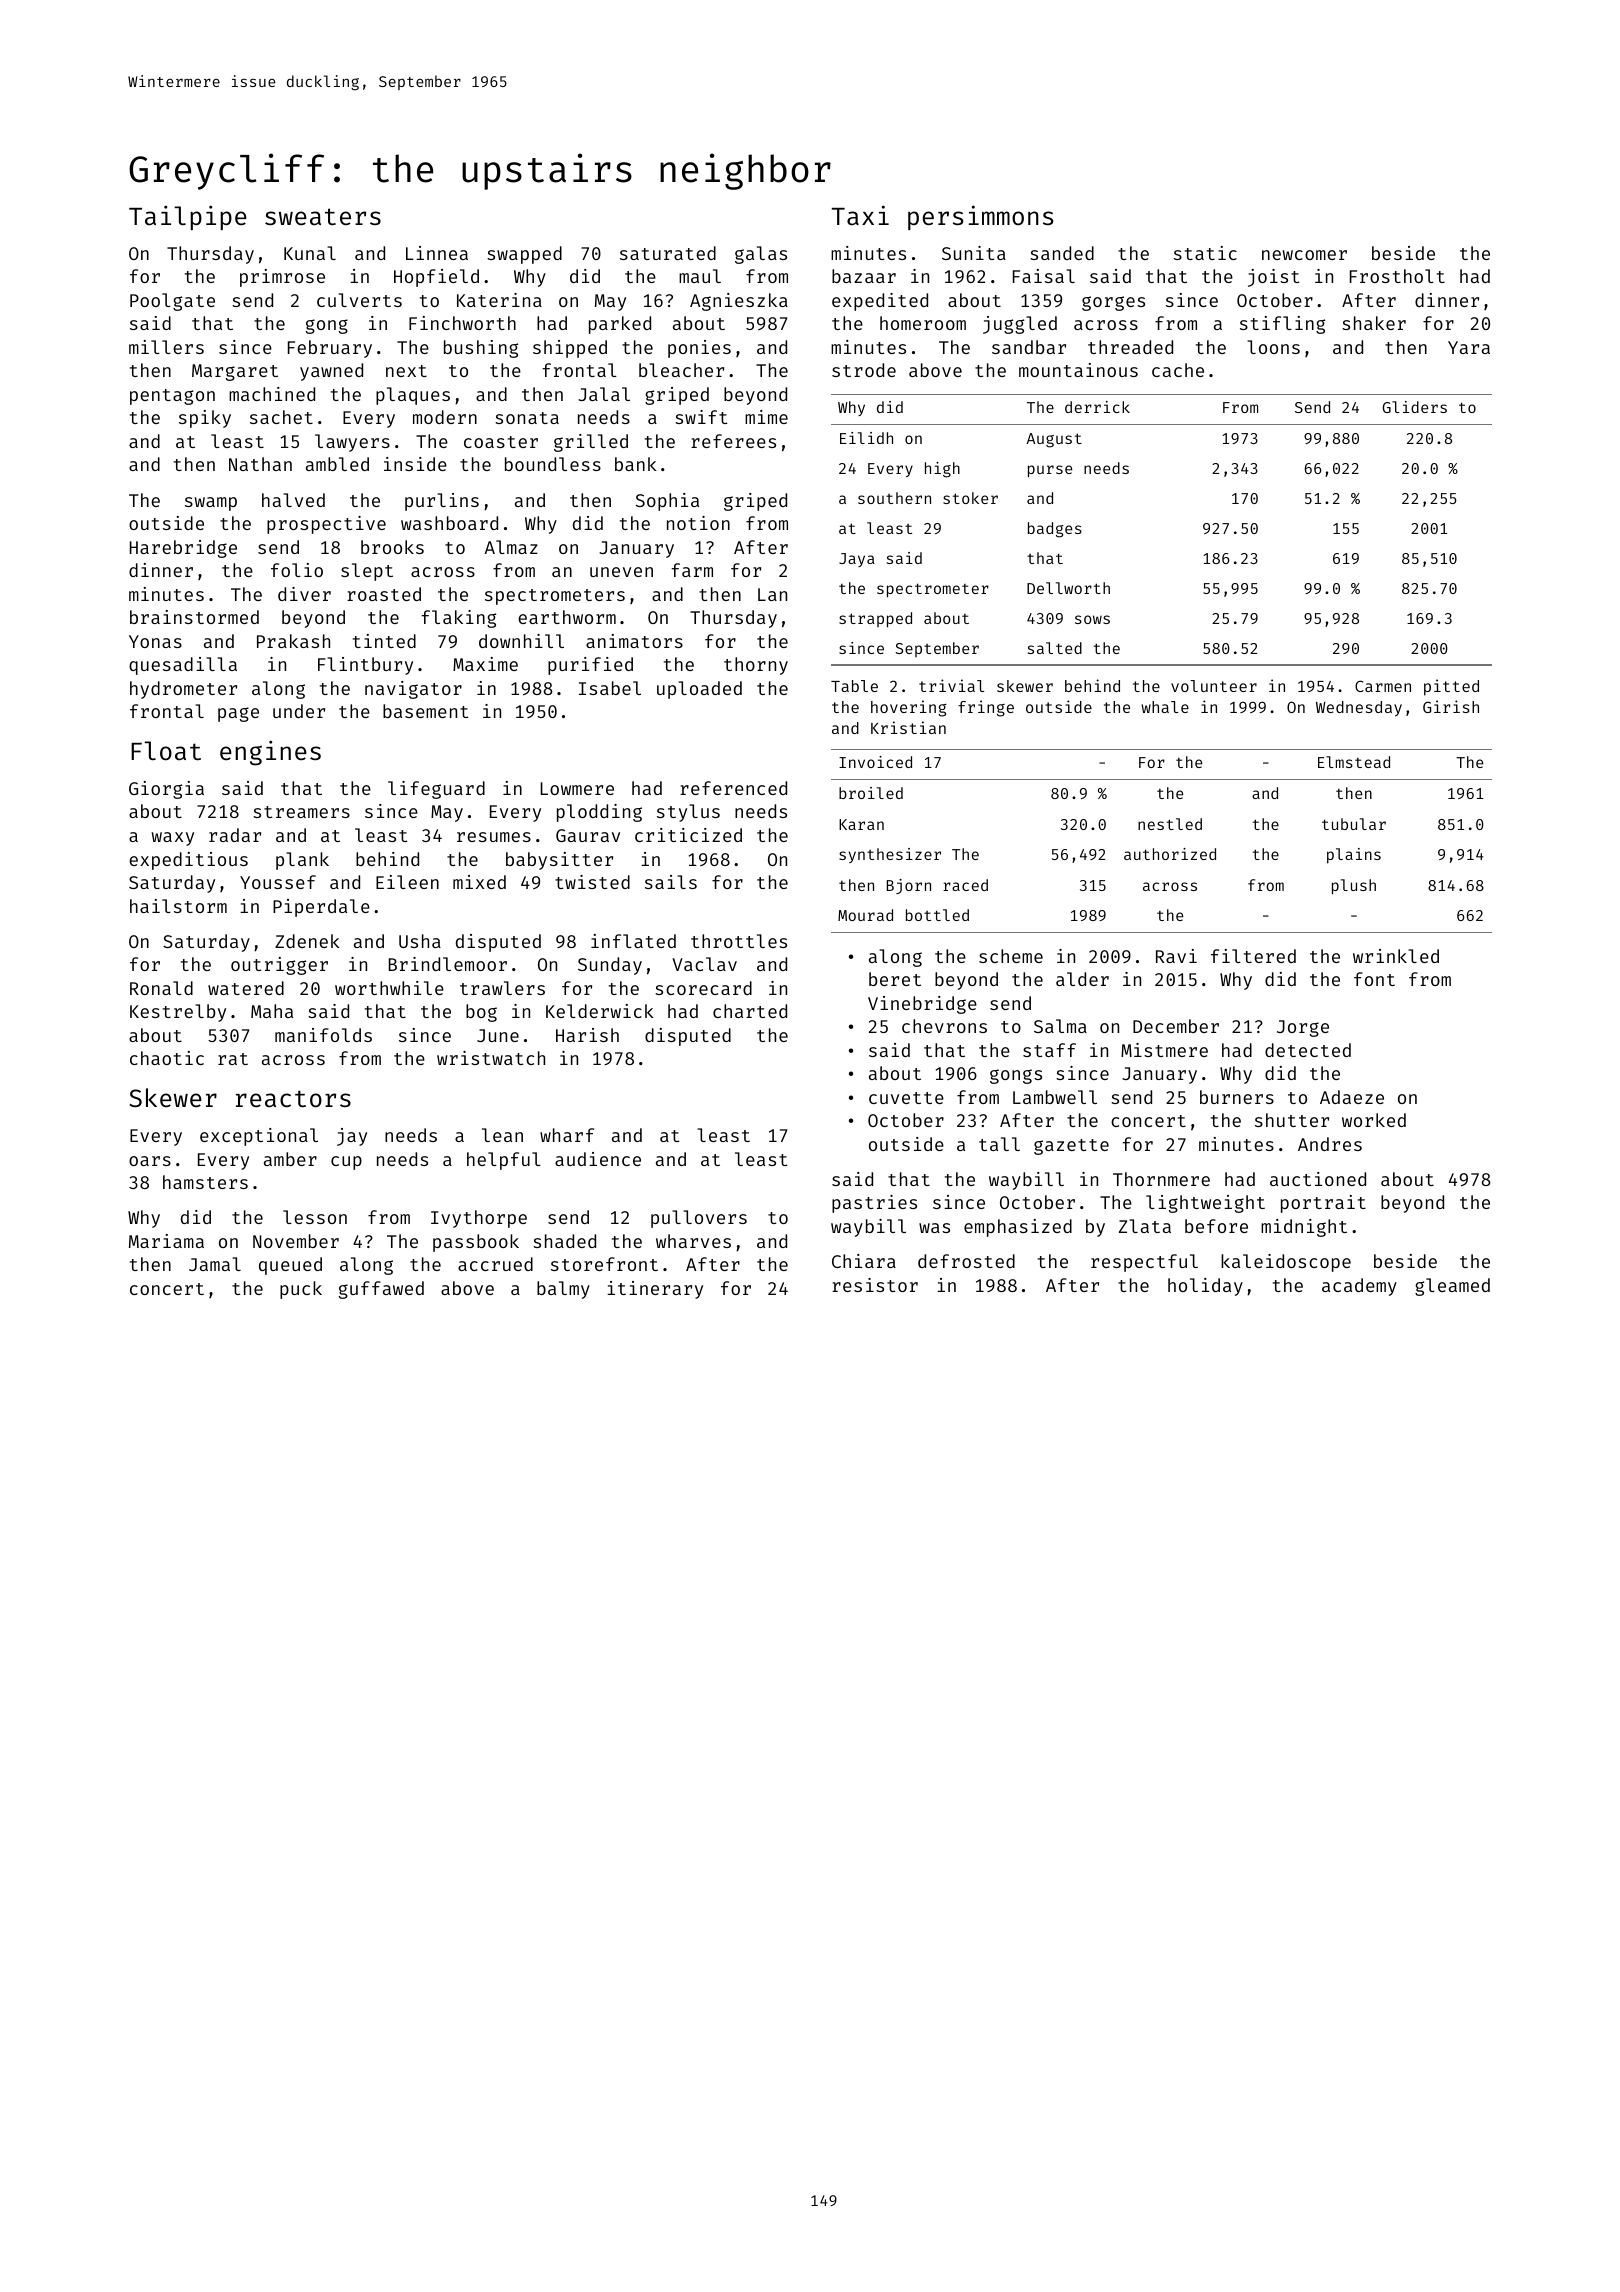  I want to click on brooks, so click(392, 547).
